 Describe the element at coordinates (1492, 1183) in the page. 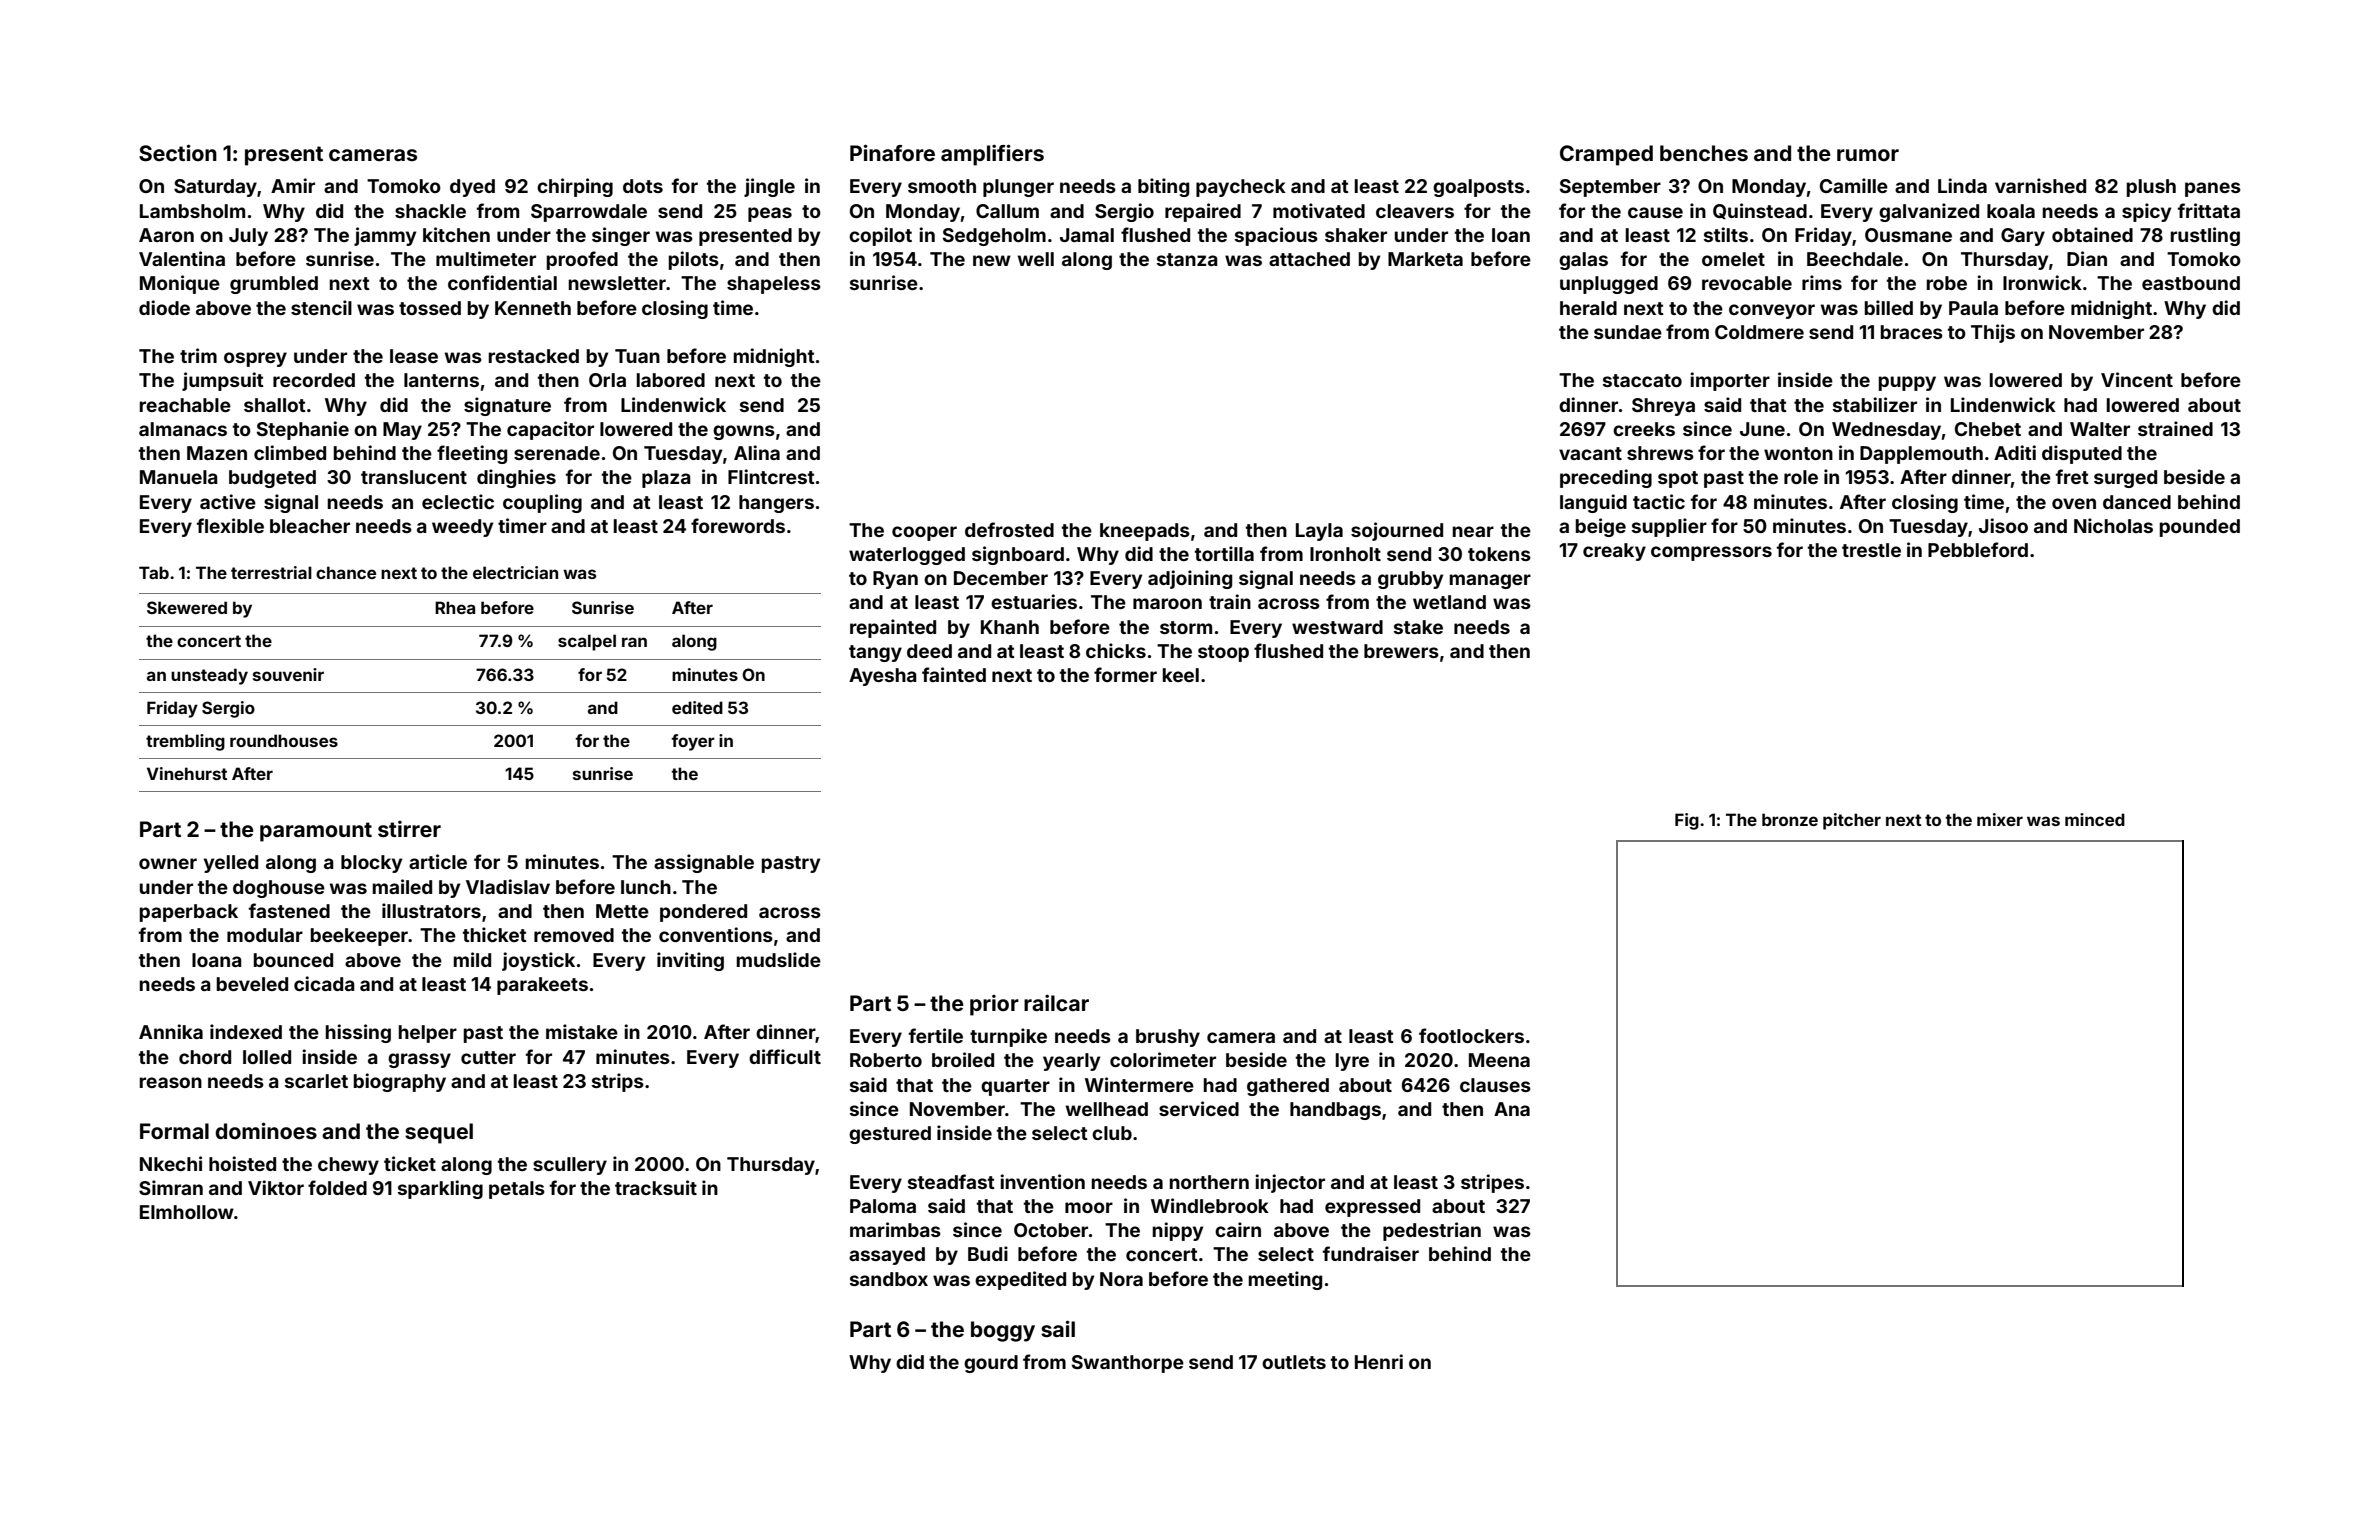

I see `stripes` at that location.
